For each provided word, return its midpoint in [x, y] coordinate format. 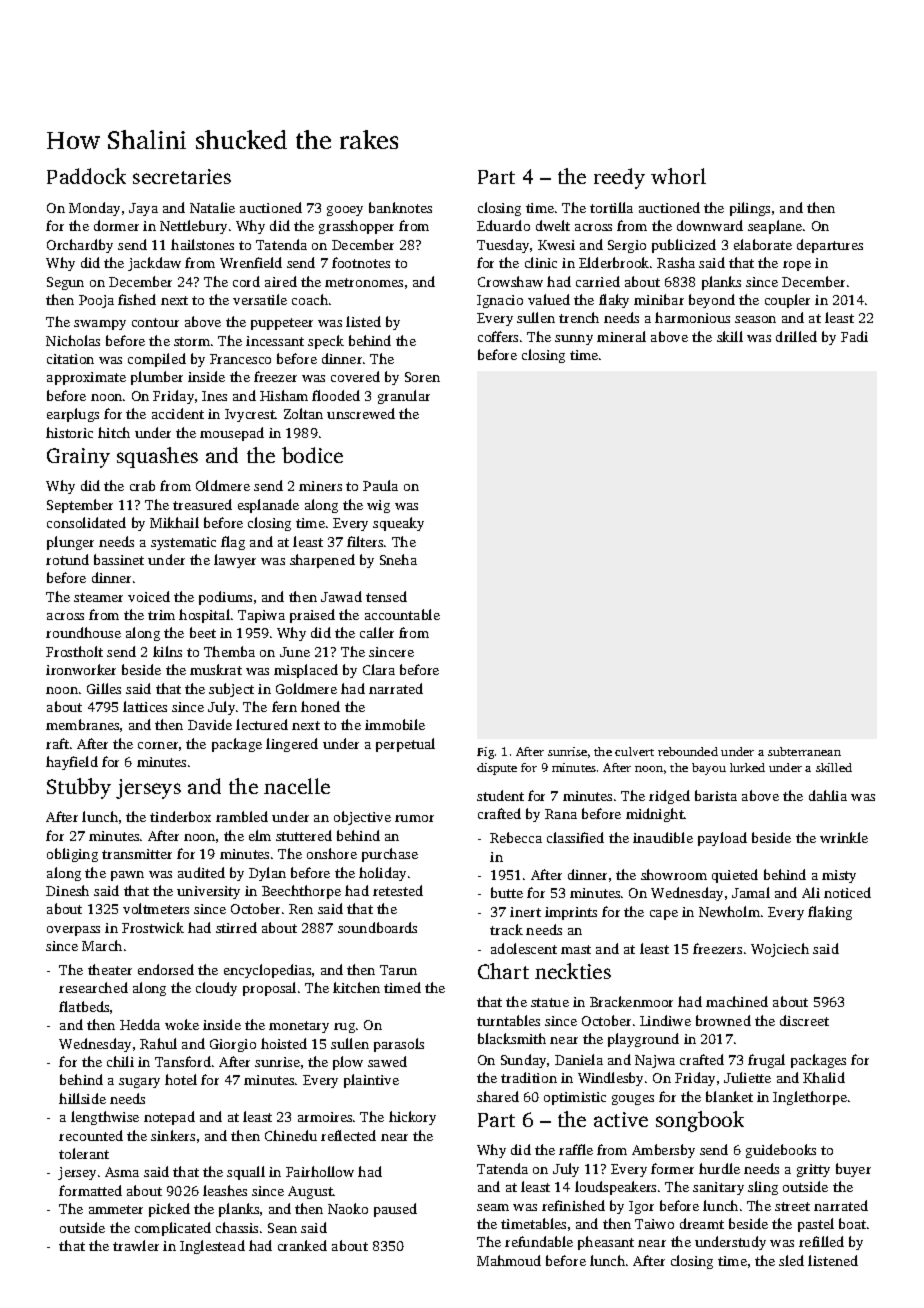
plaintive [371, 1081]
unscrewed [361, 413]
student [500, 795]
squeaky [398, 524]
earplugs [73, 415]
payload [722, 839]
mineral [621, 336]
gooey [345, 211]
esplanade [268, 506]
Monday [94, 209]
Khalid [824, 1077]
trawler [136, 1245]
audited [201, 872]
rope [797, 266]
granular [404, 397]
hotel [181, 1079]
